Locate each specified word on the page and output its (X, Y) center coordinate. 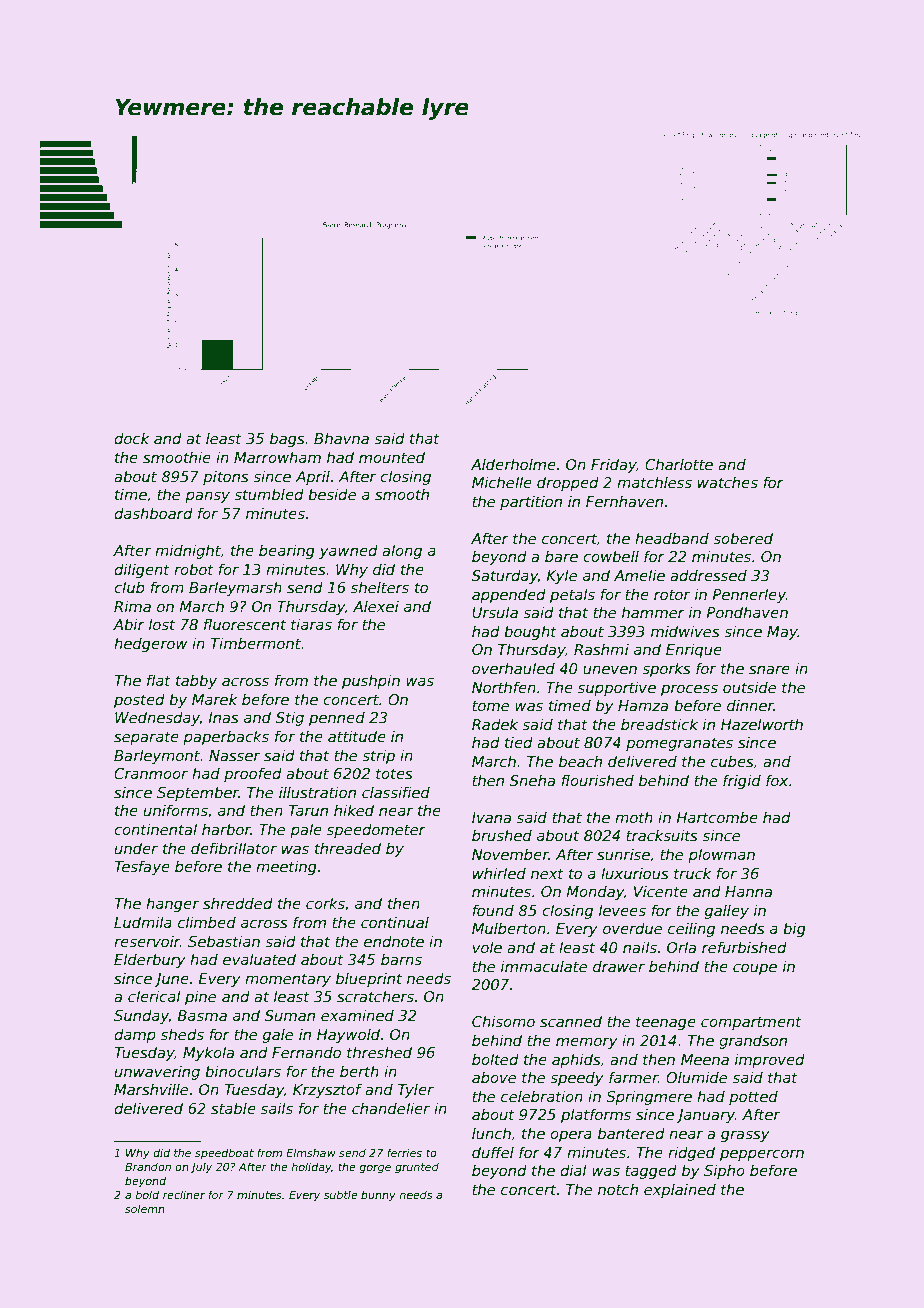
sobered (743, 538)
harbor (226, 829)
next (547, 873)
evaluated (259, 959)
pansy (207, 497)
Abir (129, 624)
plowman (721, 855)
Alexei (376, 606)
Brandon (148, 1166)
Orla (681, 947)
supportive (617, 688)
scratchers (375, 996)
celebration (542, 1096)
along (402, 551)
